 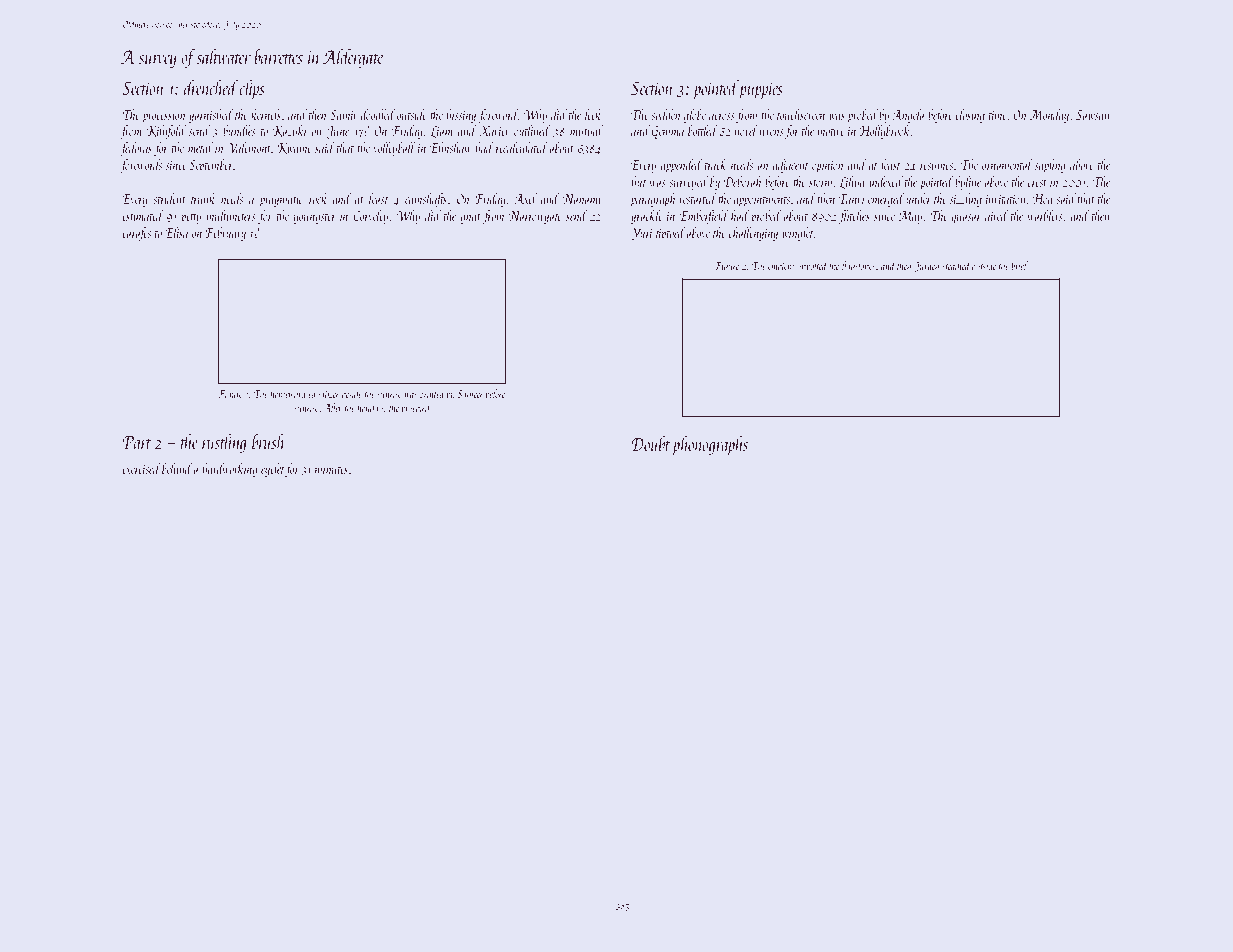 I want to click on motive, so click(x=831, y=131).
